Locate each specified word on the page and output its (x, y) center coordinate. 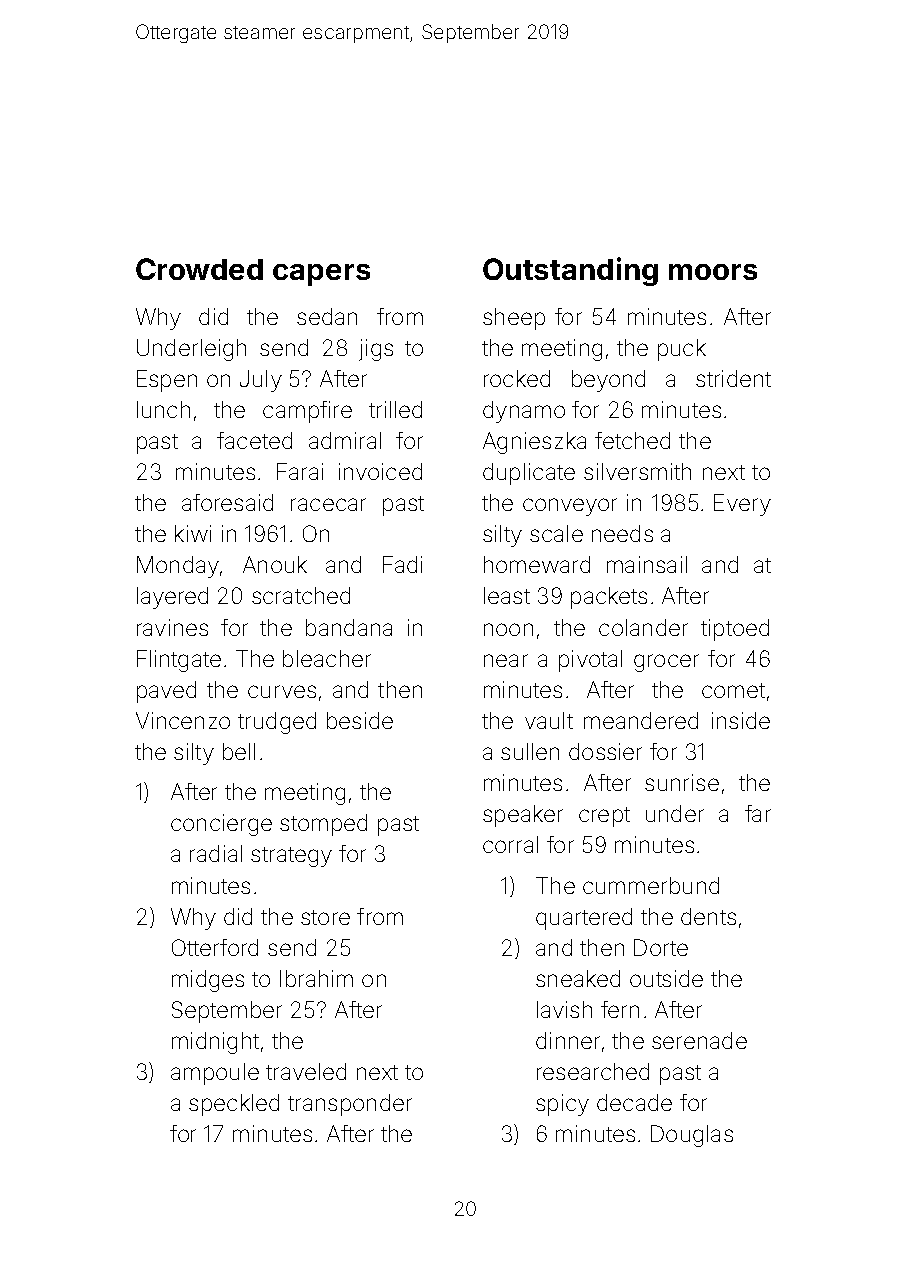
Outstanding (570, 271)
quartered (584, 919)
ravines (172, 627)
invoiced (380, 471)
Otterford (215, 947)
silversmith (637, 471)
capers (321, 275)
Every (742, 505)
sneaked (578, 978)
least (507, 595)
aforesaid (227, 502)
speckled (234, 1105)
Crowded (199, 269)
